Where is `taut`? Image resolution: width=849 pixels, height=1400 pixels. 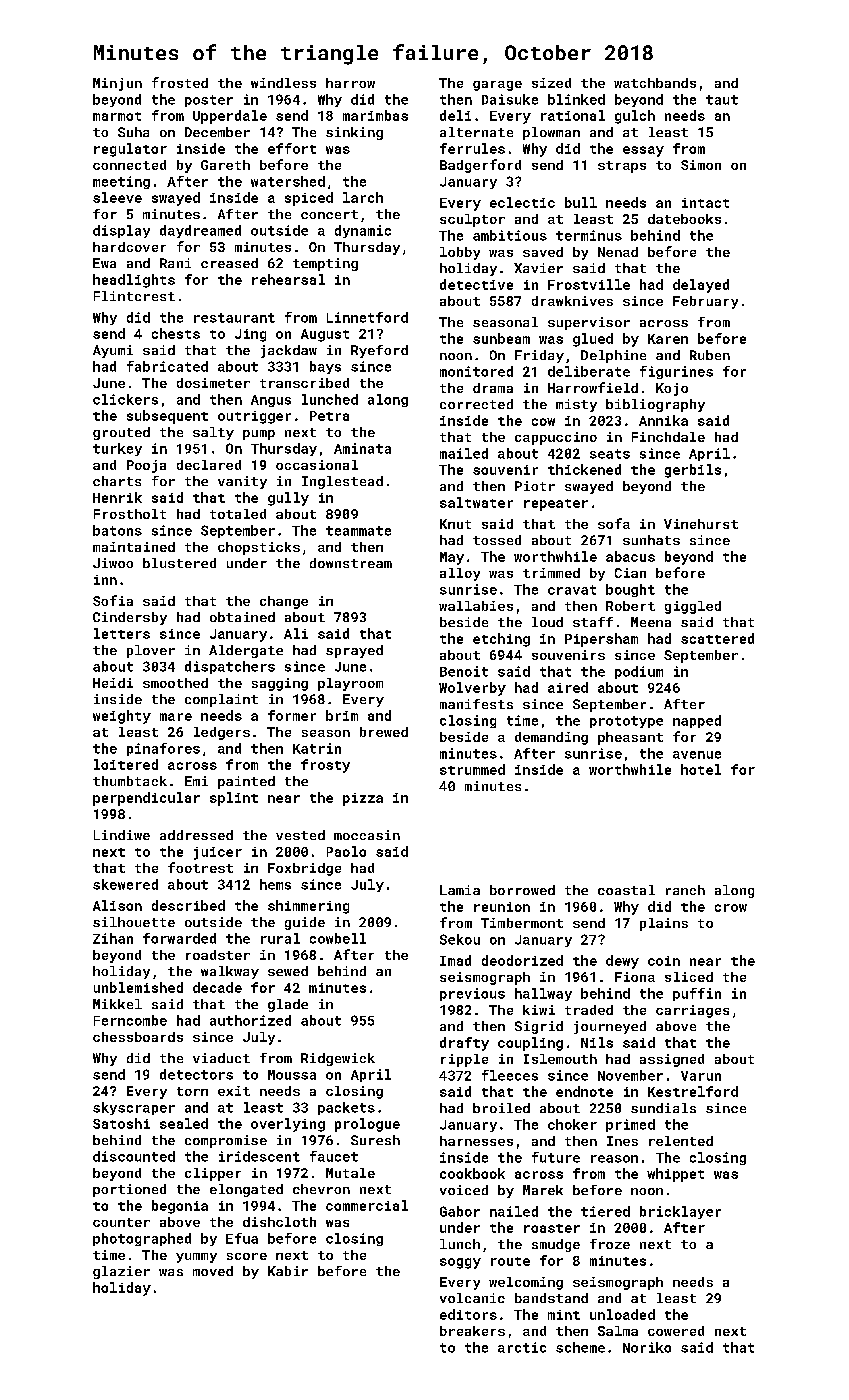
taut is located at coordinates (722, 100).
